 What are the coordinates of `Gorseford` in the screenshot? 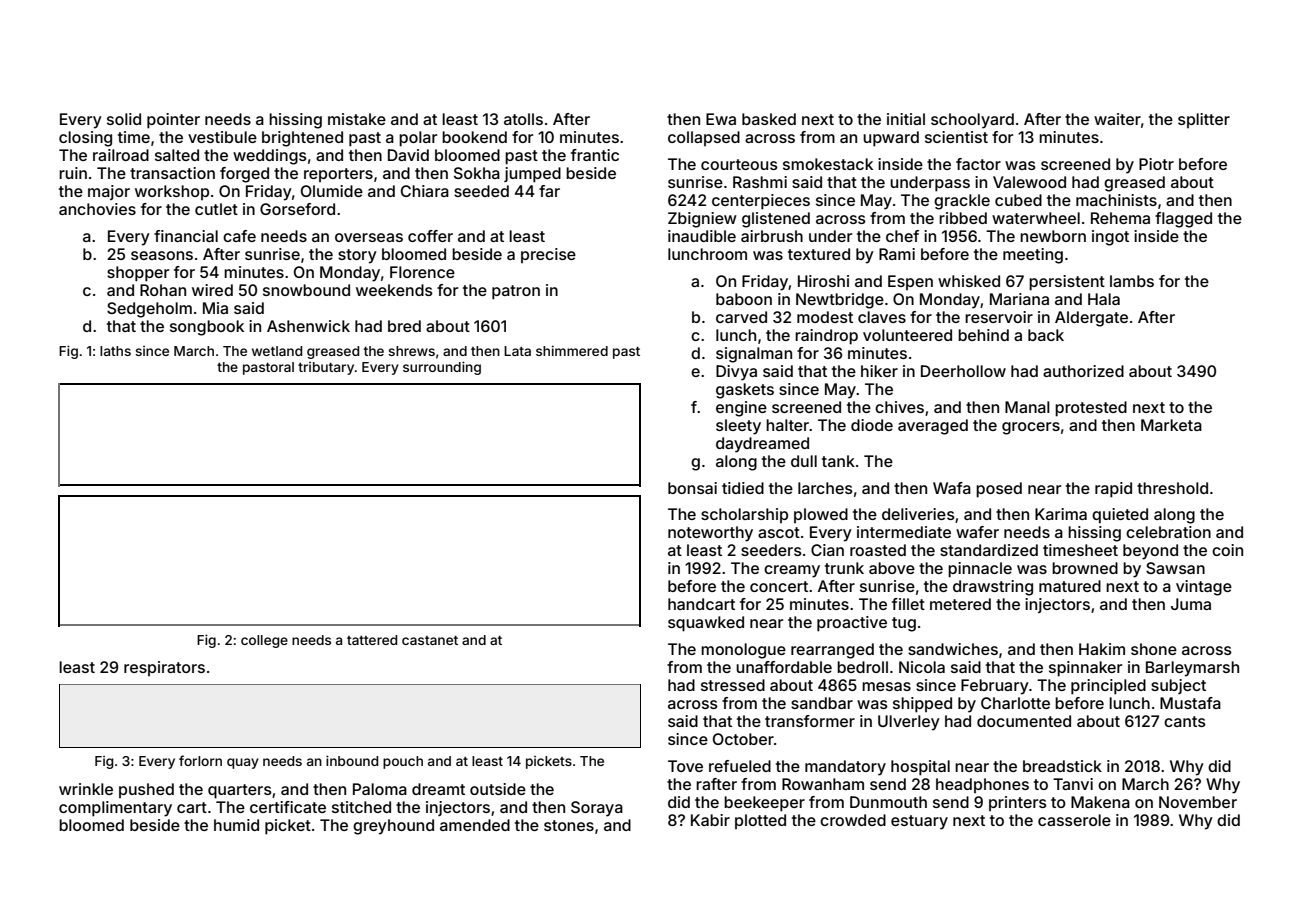 It's located at (297, 209).
